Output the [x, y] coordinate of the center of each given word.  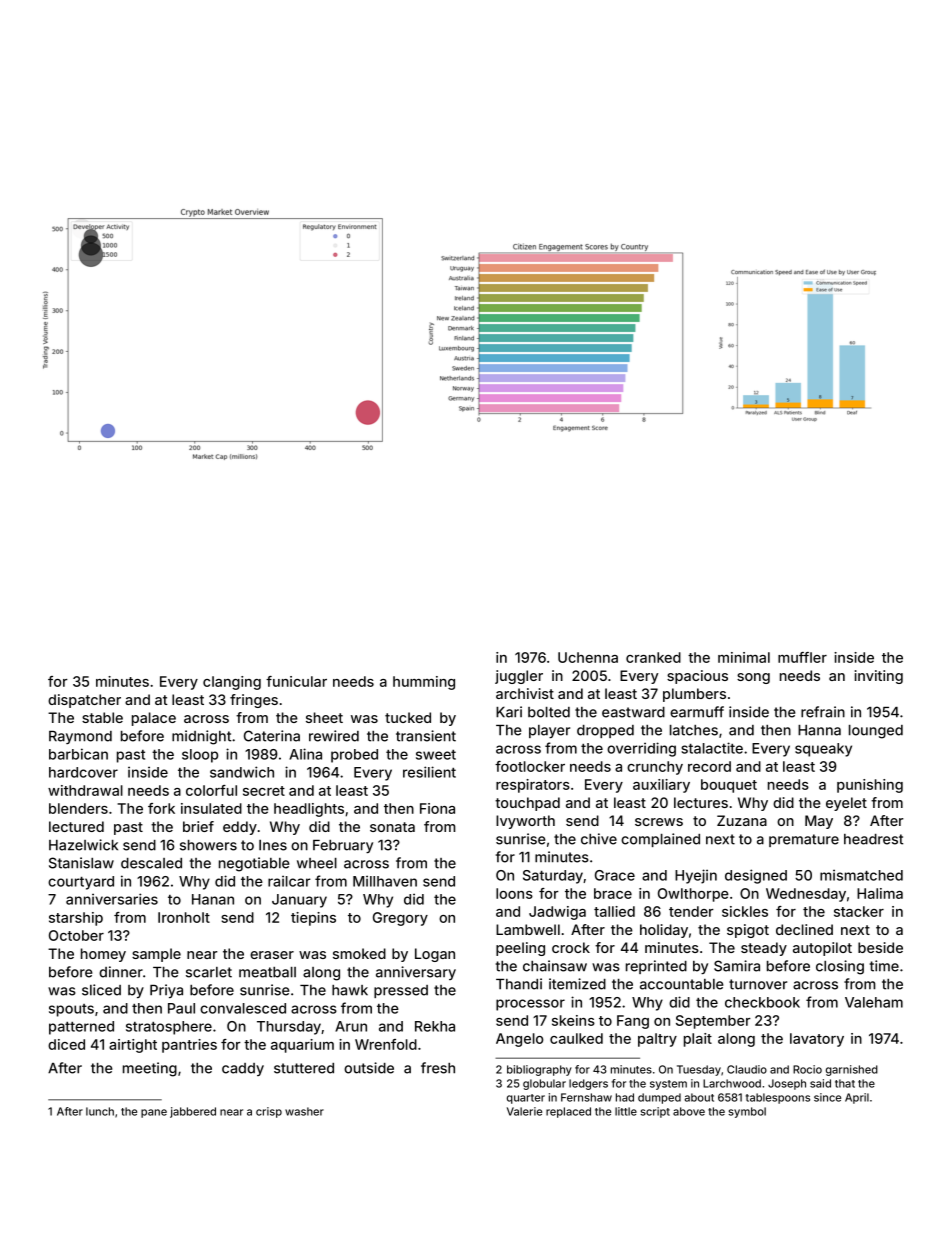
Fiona [437, 808]
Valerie [524, 1111]
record [709, 766]
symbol [747, 1112]
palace [154, 719]
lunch [100, 1111]
